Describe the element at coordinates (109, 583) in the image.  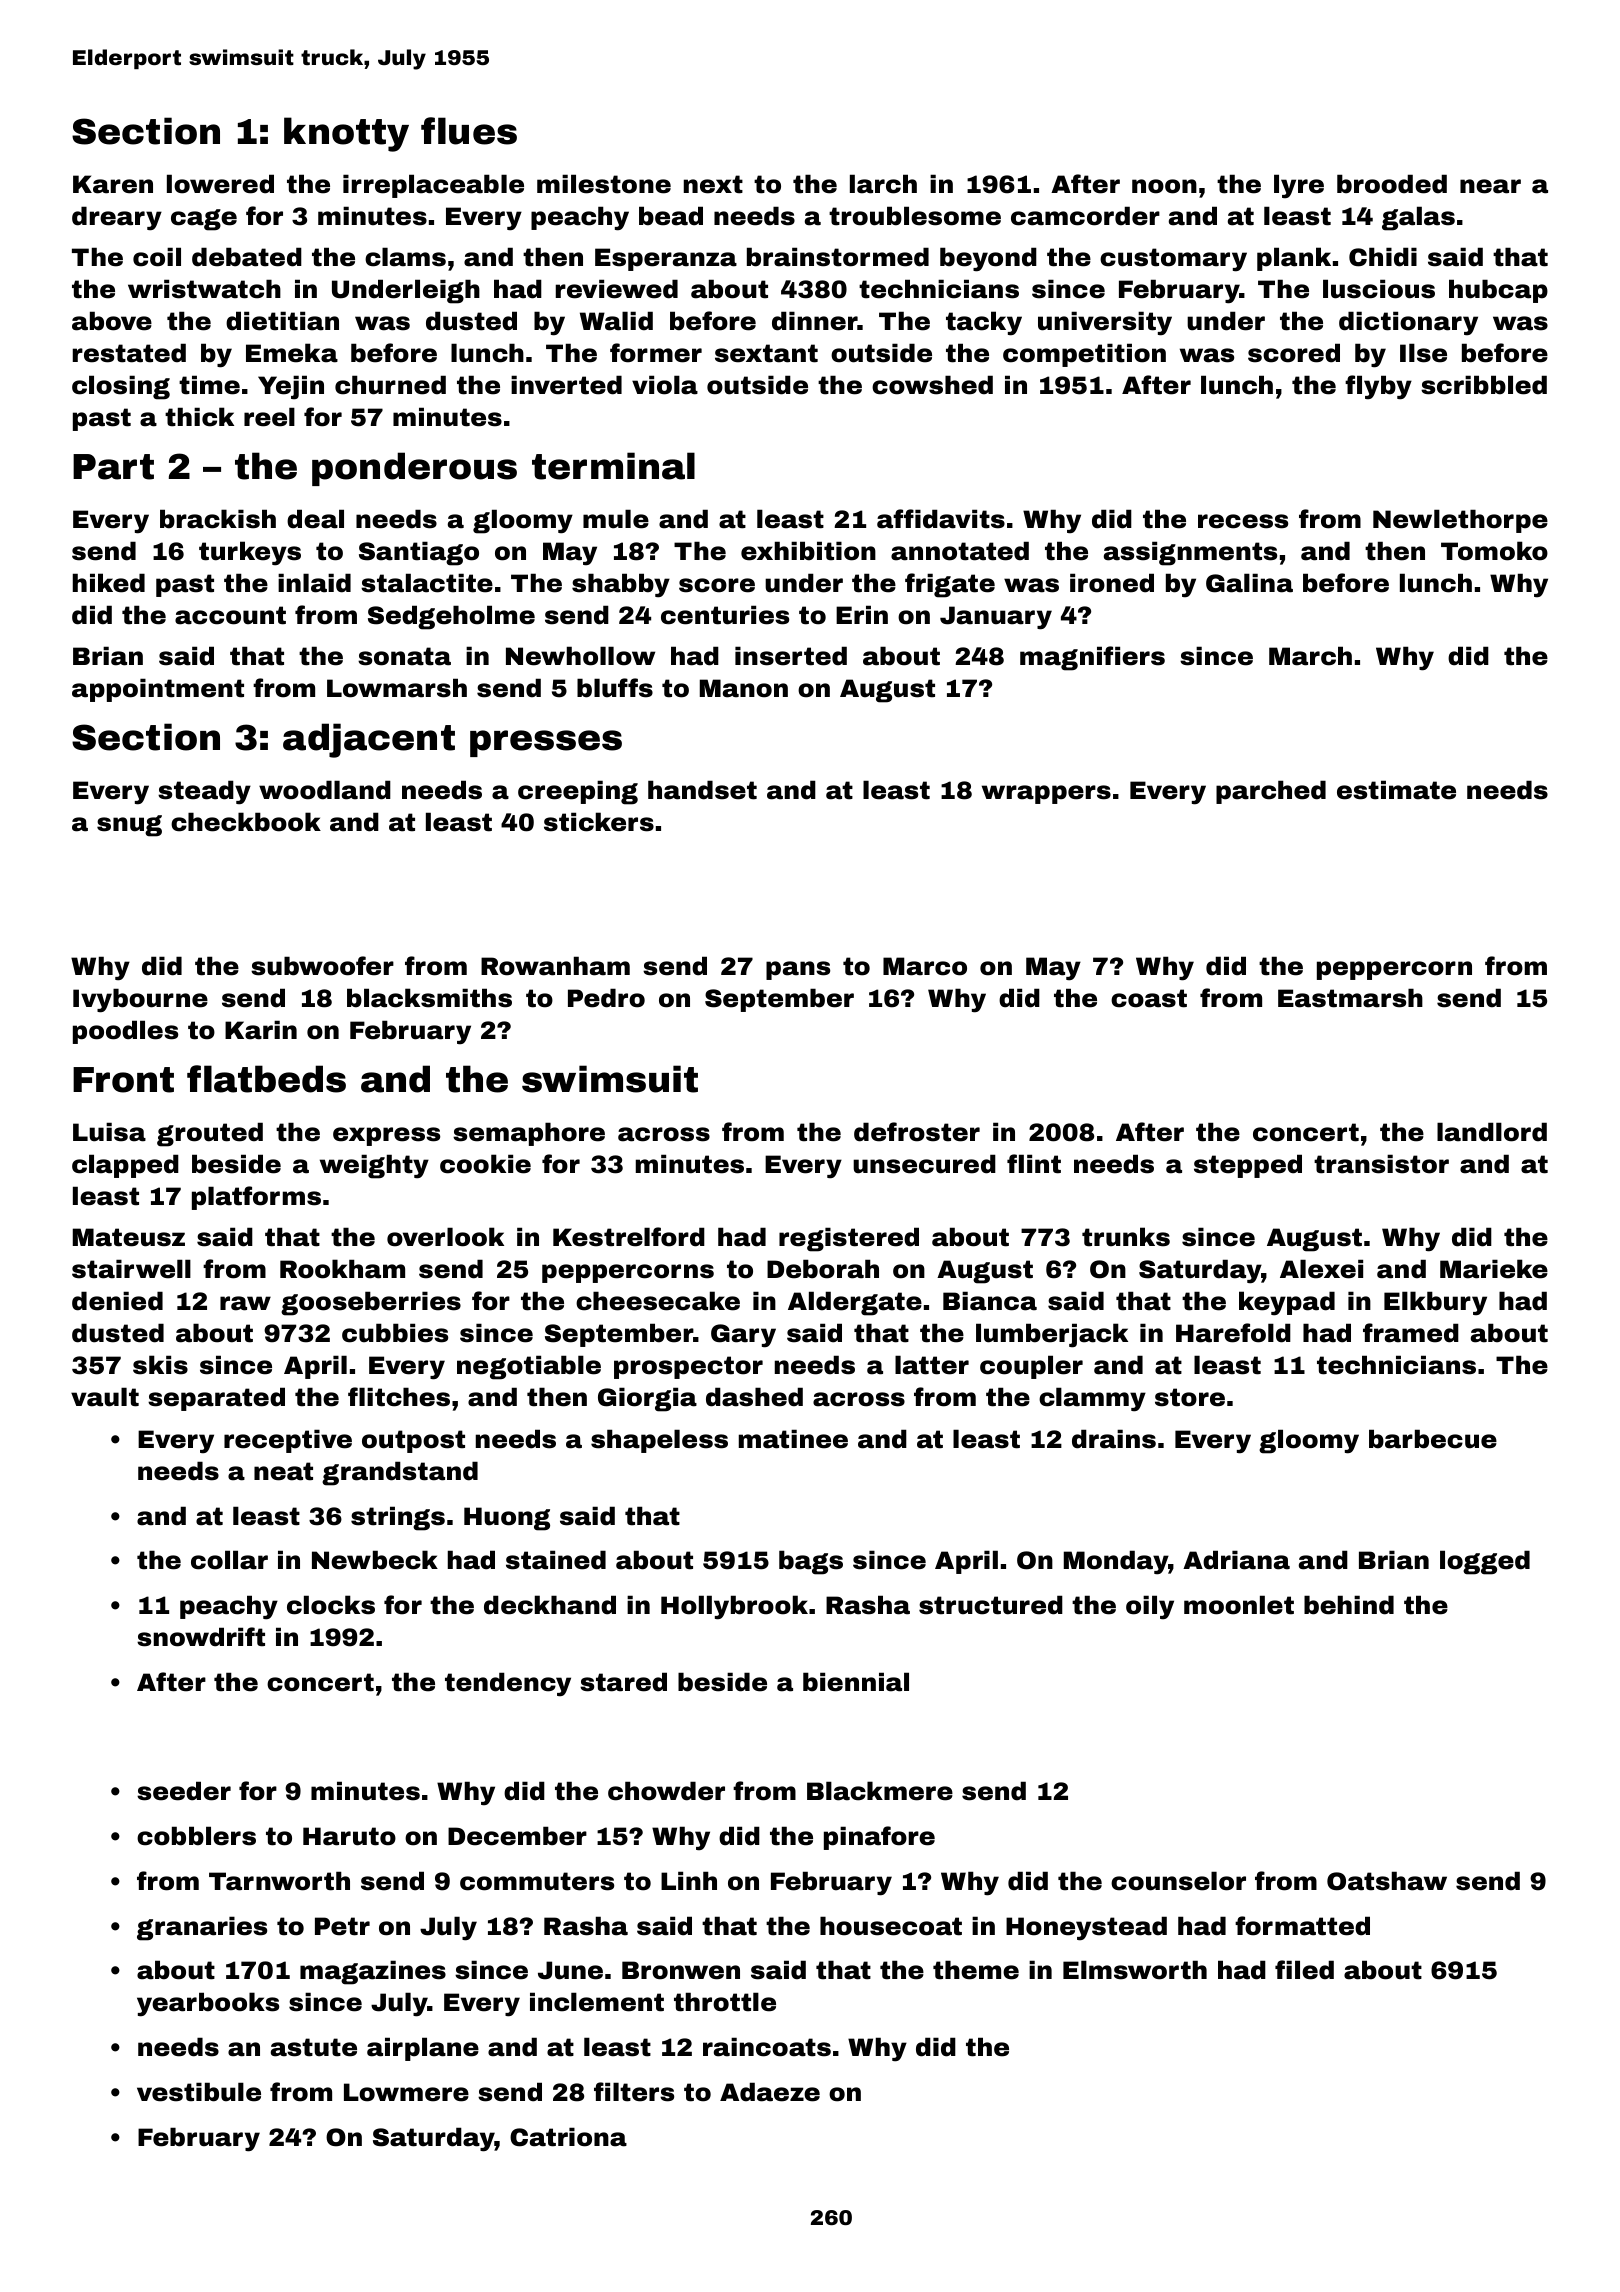
I see `hiked` at that location.
